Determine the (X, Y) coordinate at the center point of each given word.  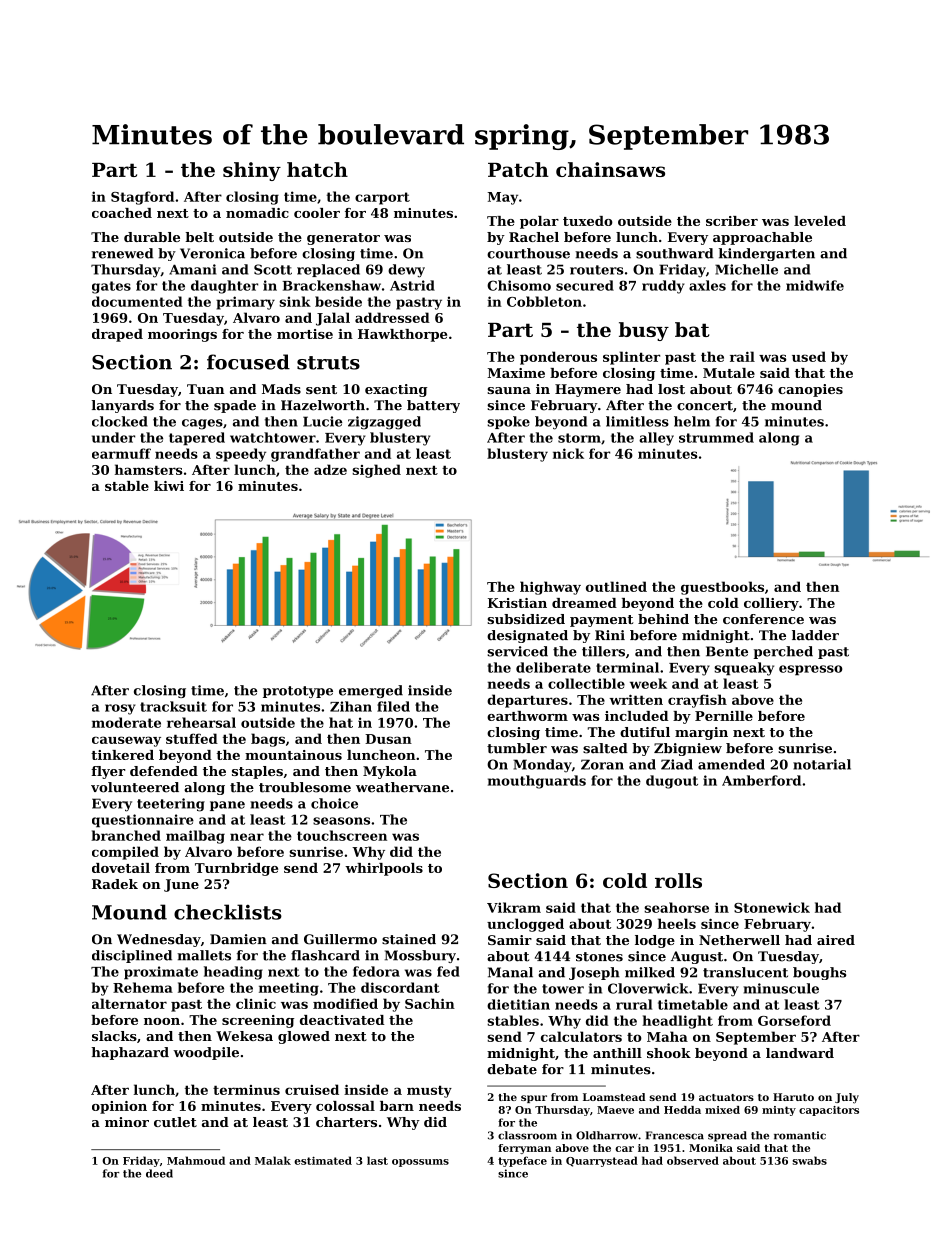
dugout (672, 782)
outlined (616, 586)
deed (159, 1173)
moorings (182, 335)
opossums (420, 1163)
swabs (809, 1160)
